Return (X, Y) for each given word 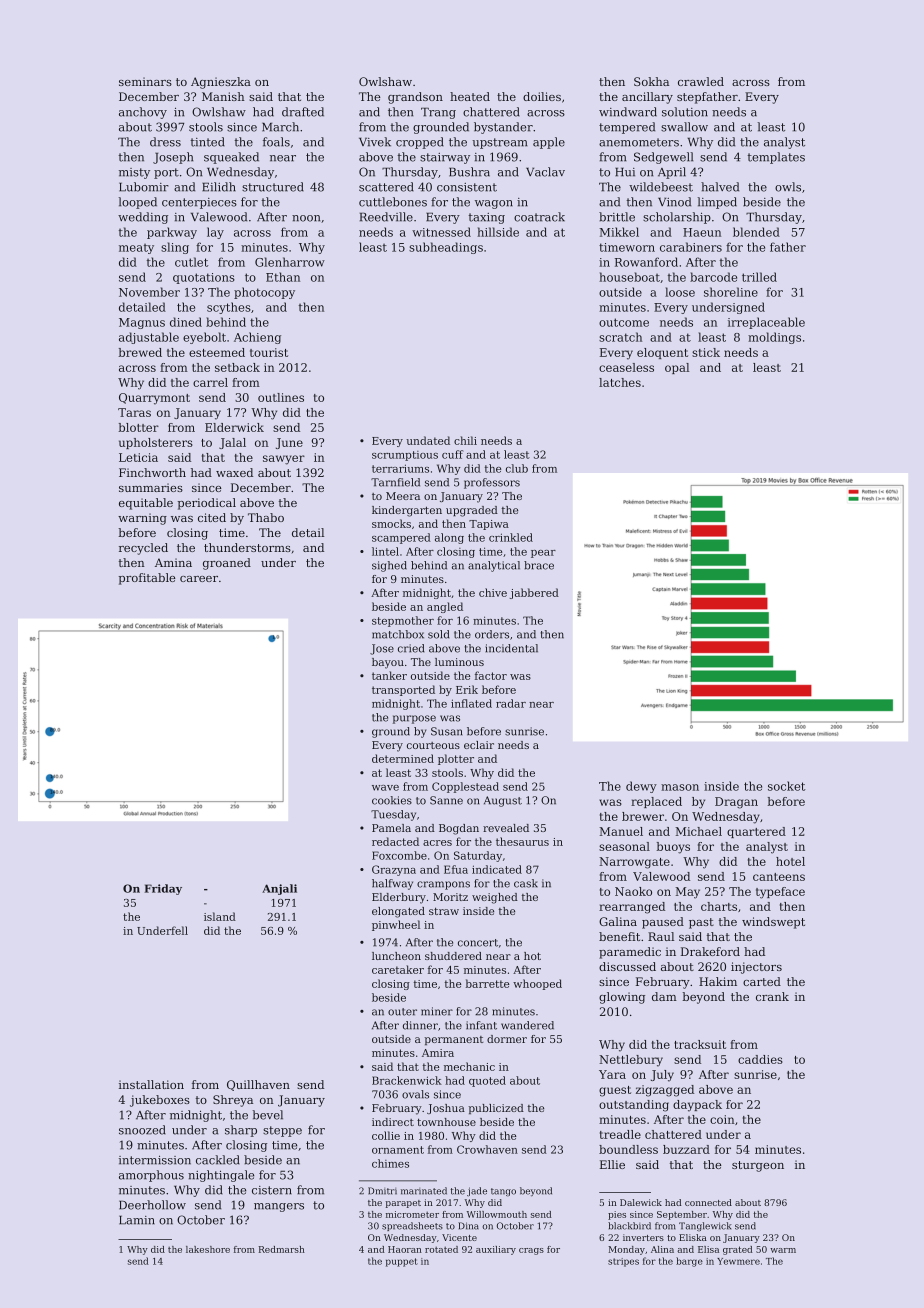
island (220, 916)
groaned (227, 564)
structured (273, 187)
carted (762, 981)
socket (786, 786)
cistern (272, 1190)
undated (428, 440)
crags (531, 1251)
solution (685, 112)
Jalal (232, 443)
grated (738, 1250)
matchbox (398, 634)
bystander (503, 128)
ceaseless (626, 367)
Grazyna (394, 870)
